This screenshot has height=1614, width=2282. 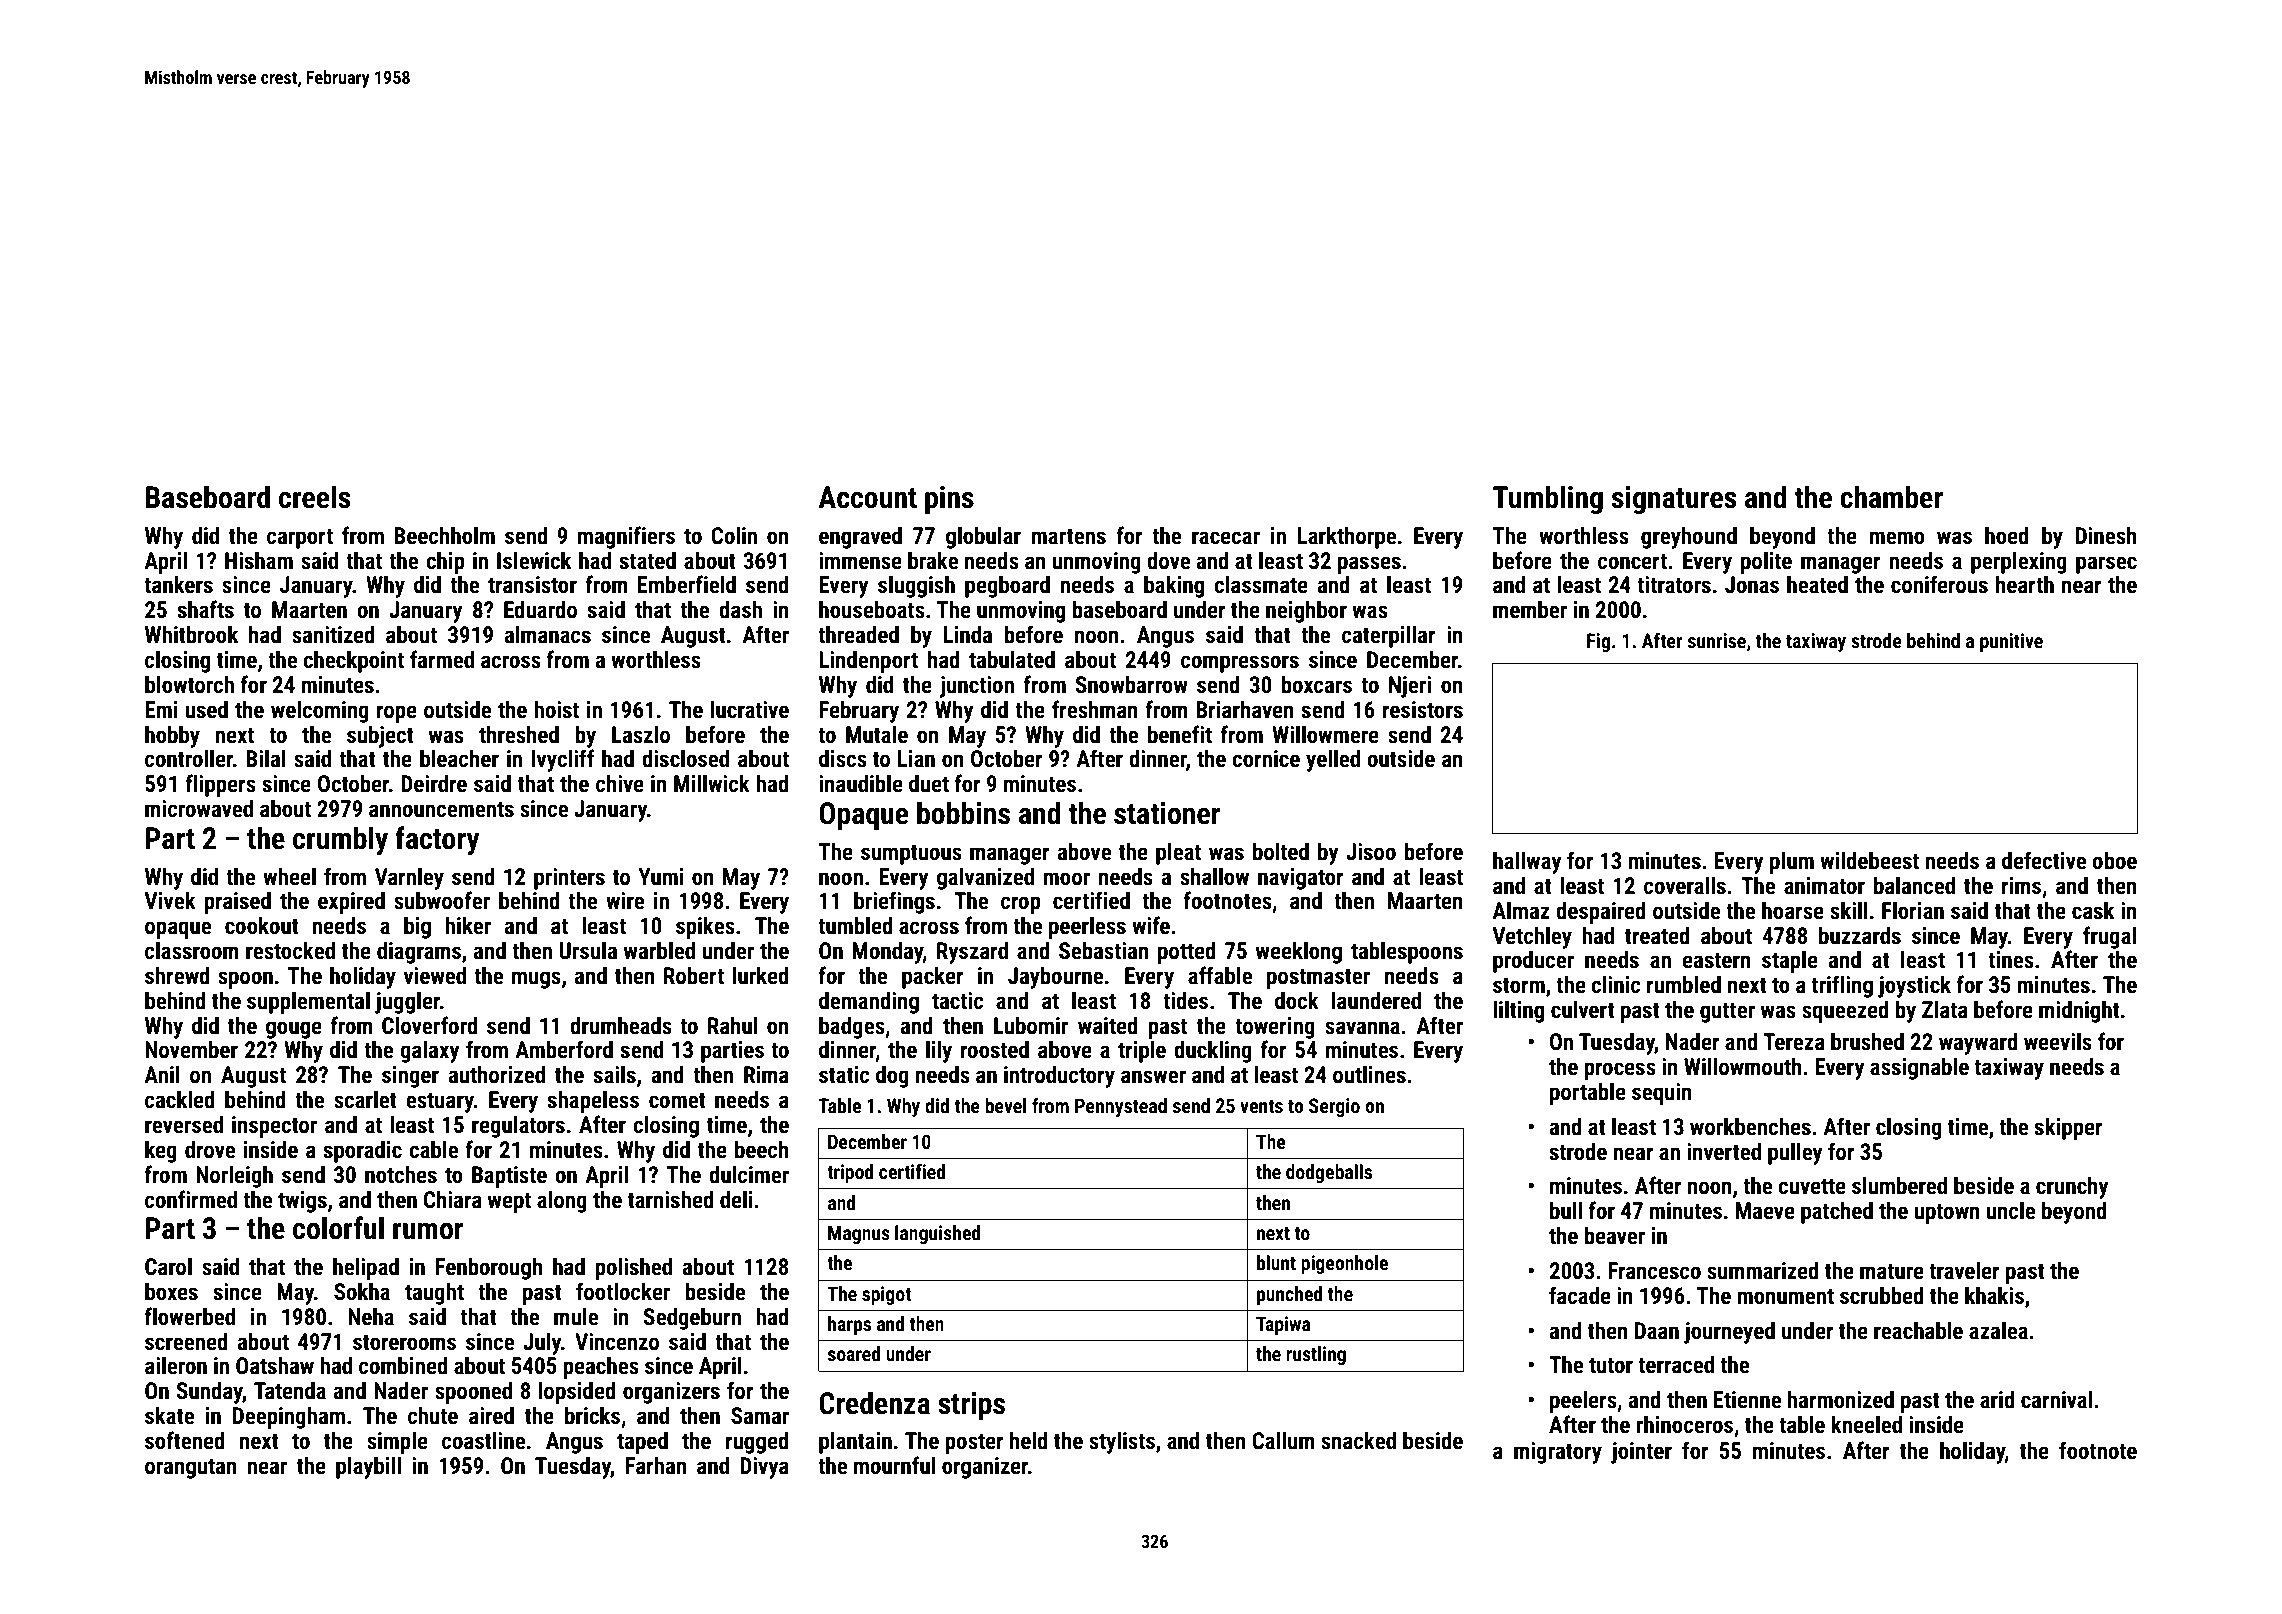 What do you see at coordinates (1869, 860) in the screenshot?
I see `wildebeest` at bounding box center [1869, 860].
